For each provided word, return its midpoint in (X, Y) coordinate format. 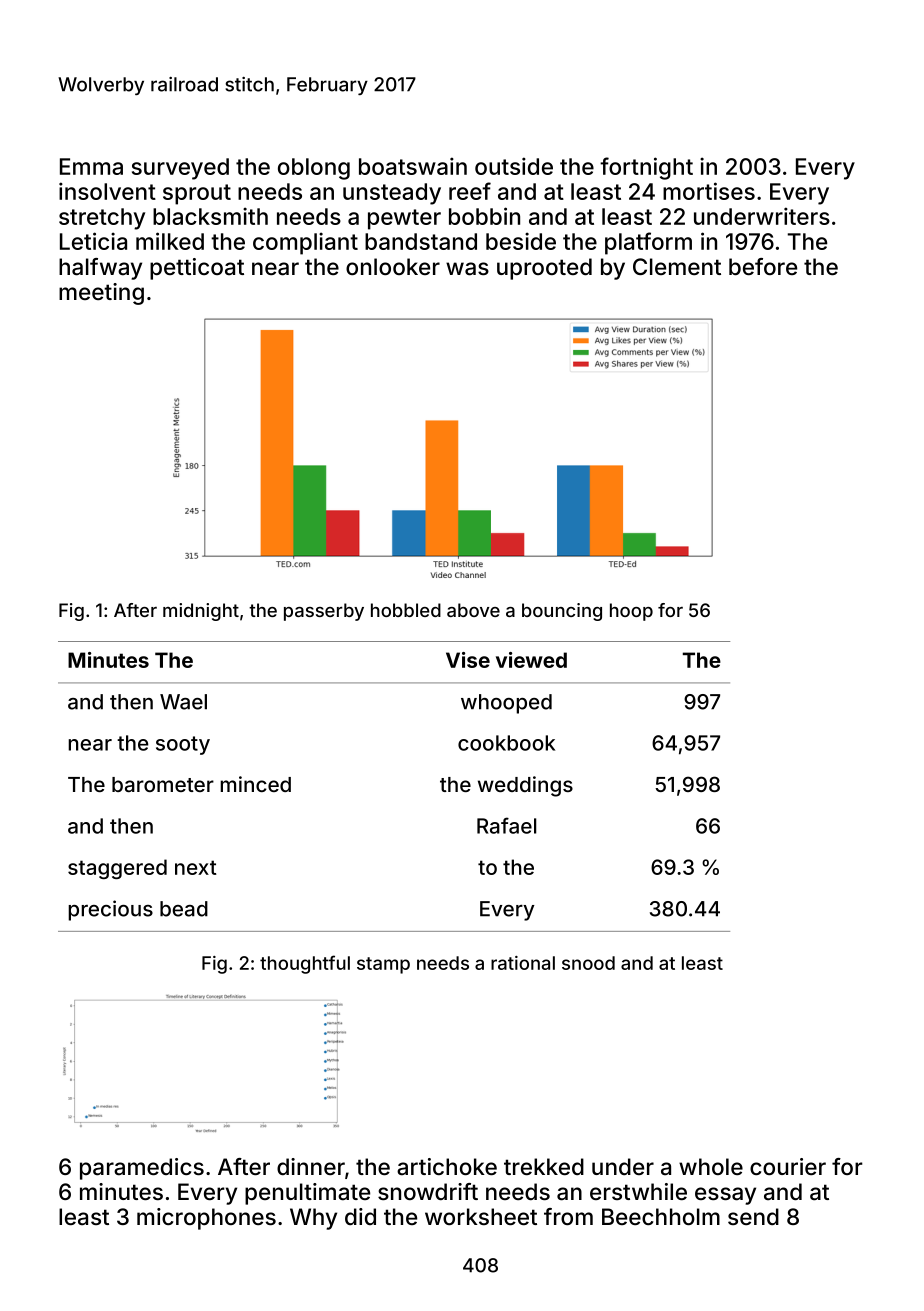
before (763, 266)
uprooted (544, 269)
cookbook (506, 743)
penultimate (307, 1194)
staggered (117, 869)
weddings (525, 786)
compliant (305, 243)
